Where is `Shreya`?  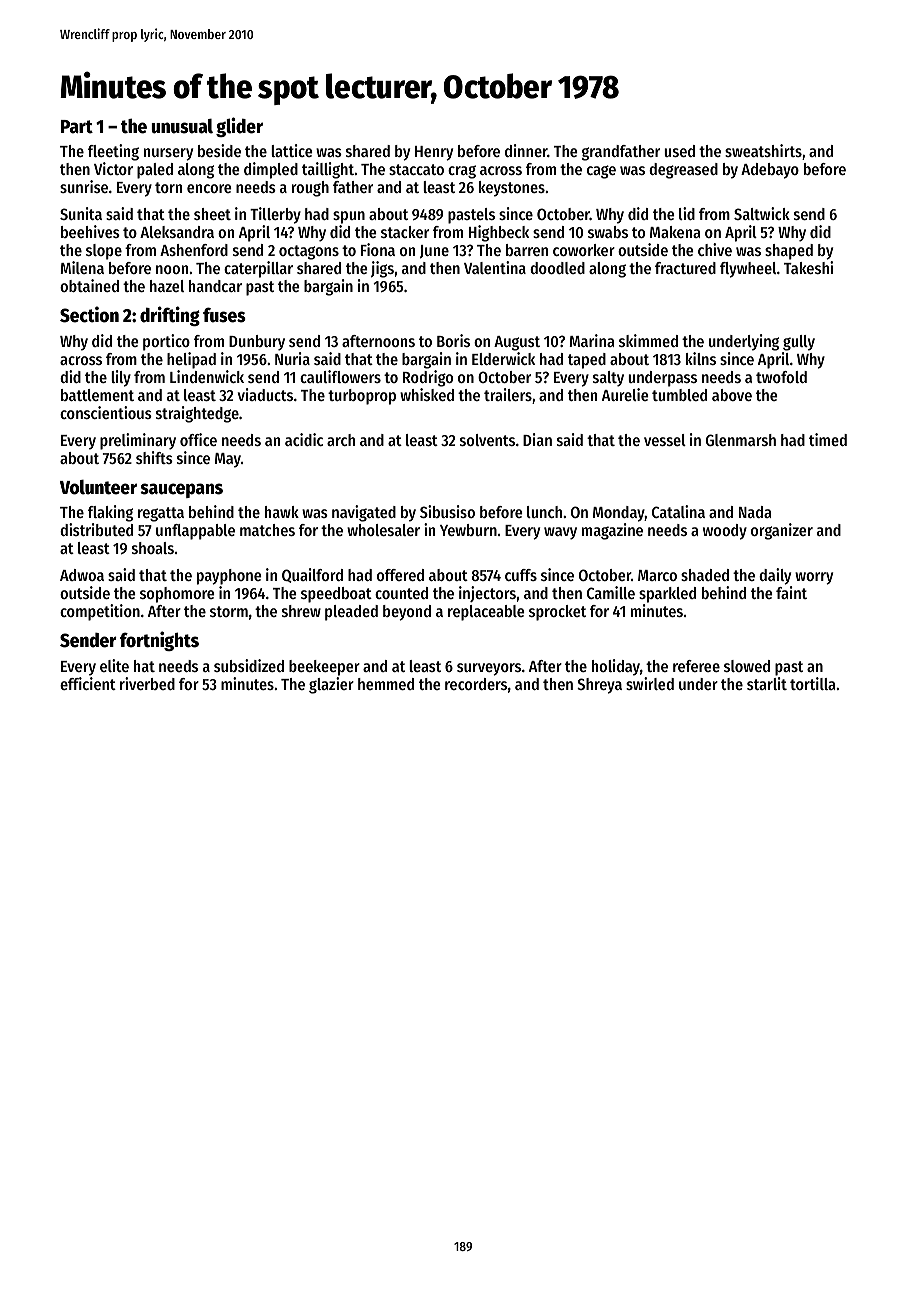 Shreya is located at coordinates (599, 686).
